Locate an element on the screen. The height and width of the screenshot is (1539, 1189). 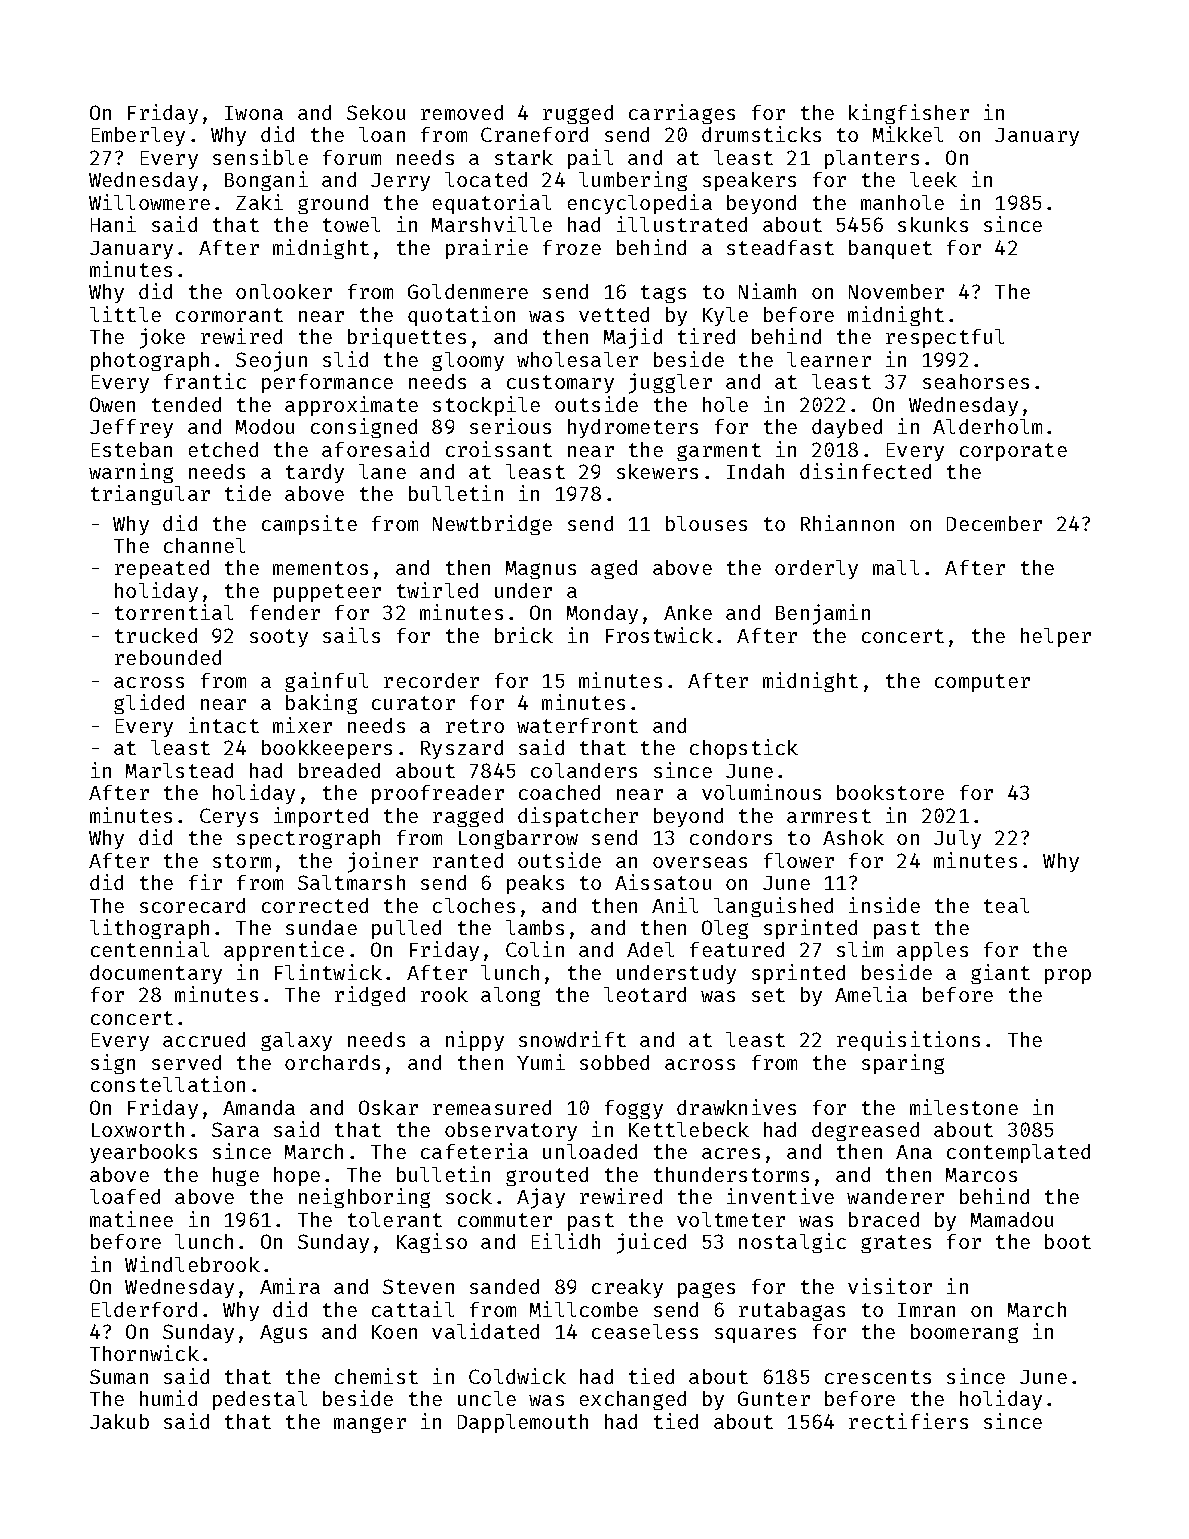
prairie is located at coordinates (487, 249).
